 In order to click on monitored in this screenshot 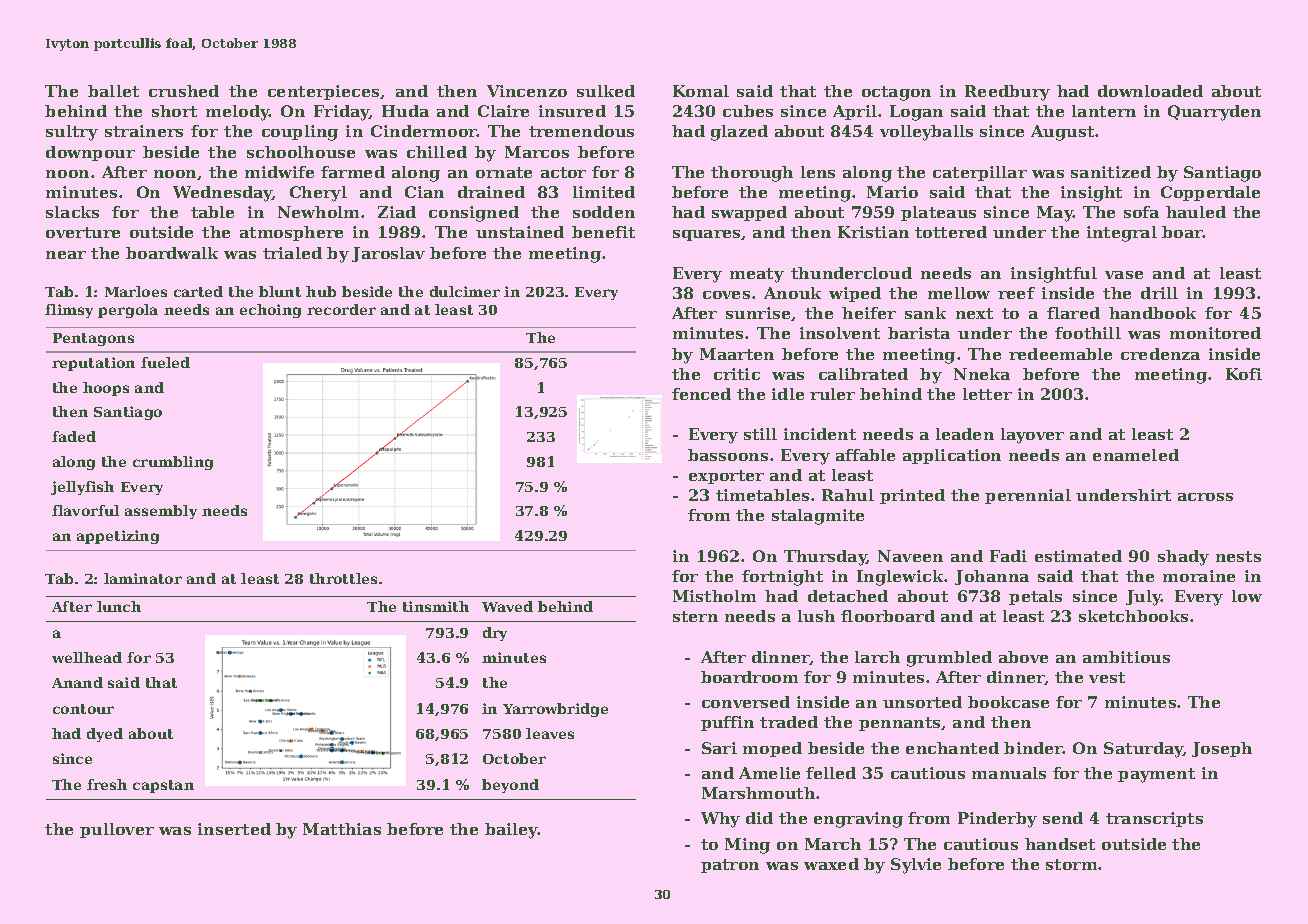, I will do `click(1215, 333)`.
